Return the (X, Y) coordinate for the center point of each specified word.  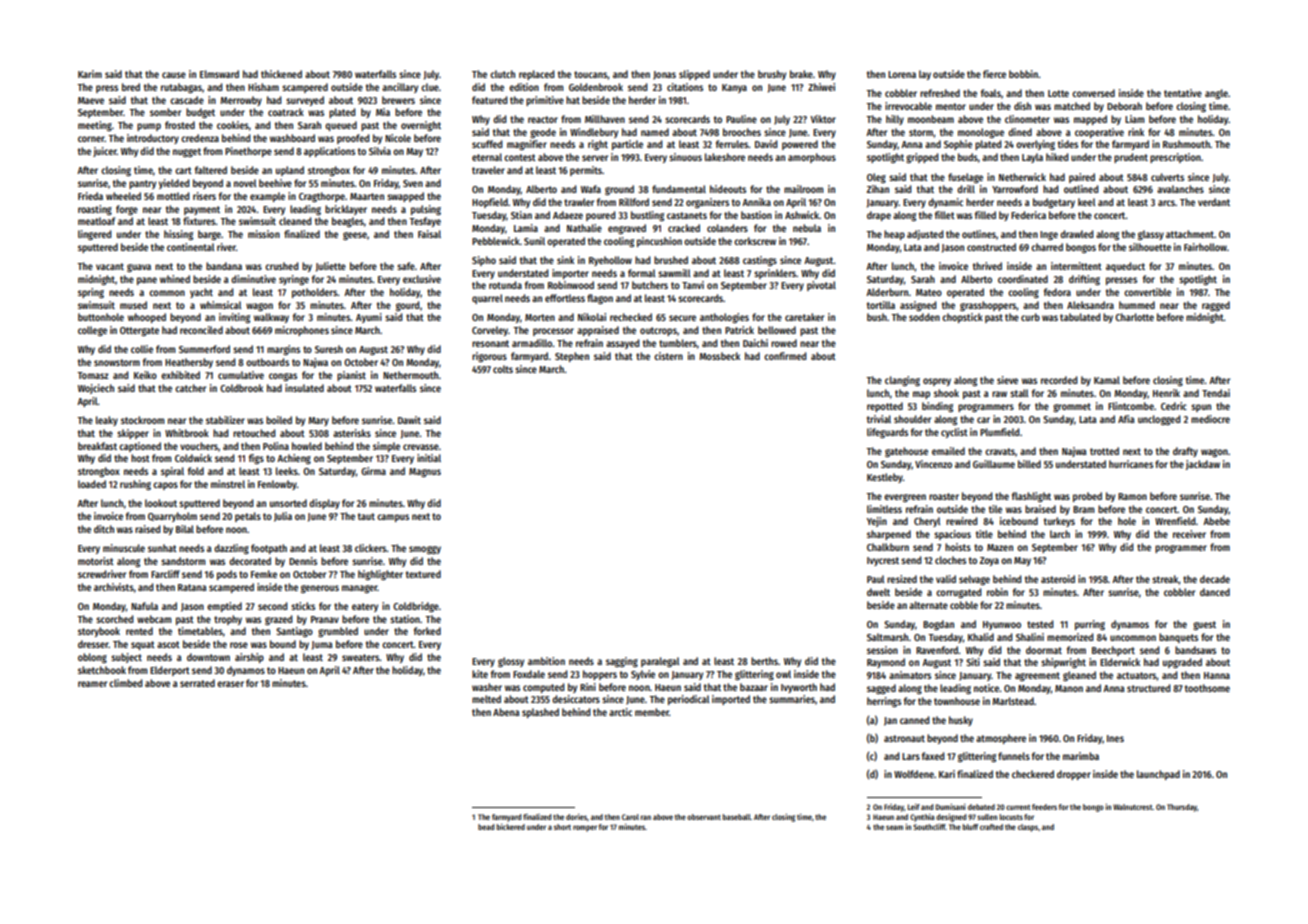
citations (685, 87)
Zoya (989, 561)
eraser (230, 684)
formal (641, 273)
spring (91, 293)
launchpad (1158, 775)
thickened (281, 74)
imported (731, 700)
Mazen (1000, 547)
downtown (208, 657)
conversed (1093, 93)
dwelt (878, 592)
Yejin (877, 522)
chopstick (962, 318)
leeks (287, 471)
